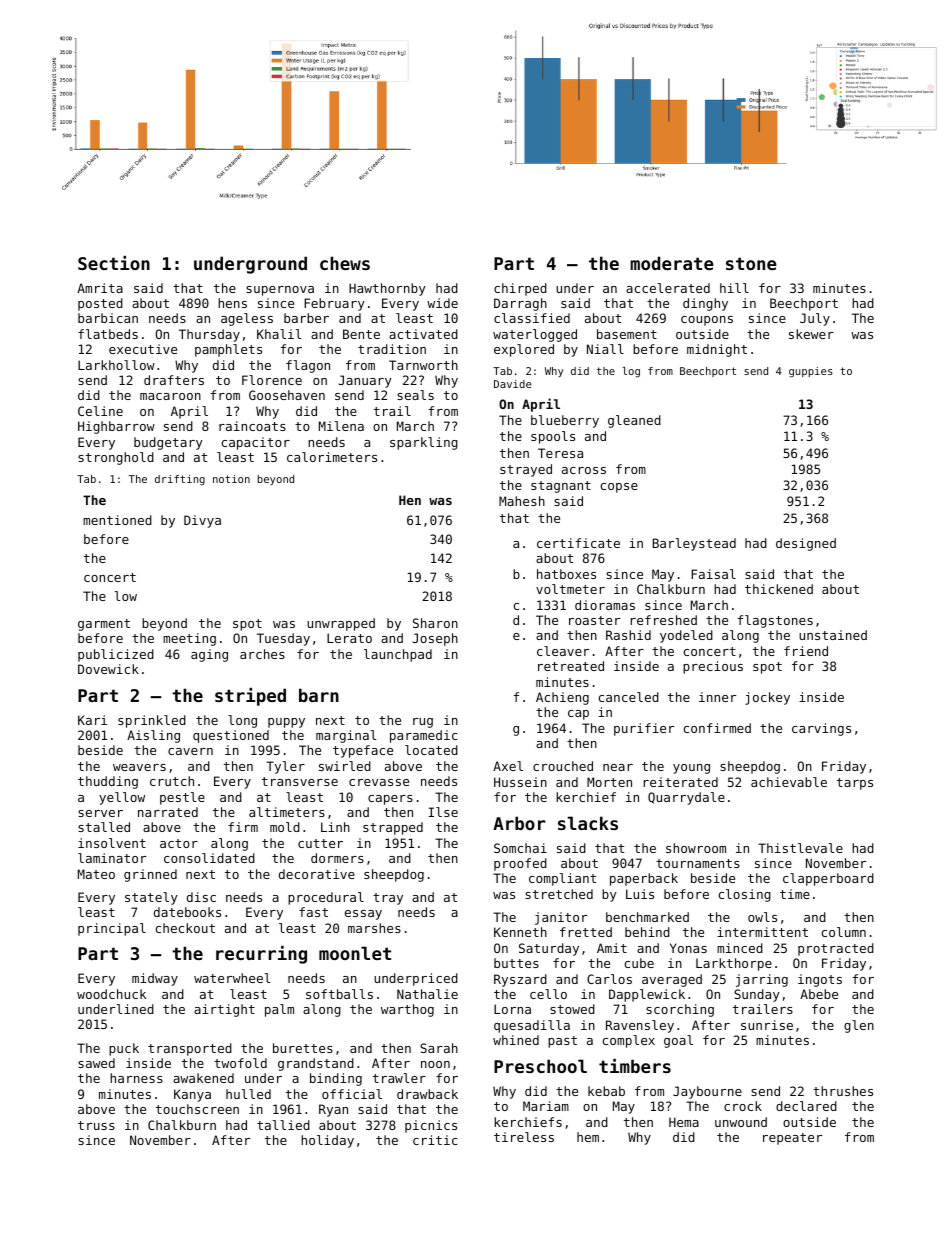 The height and width of the page is (1233, 952). What do you see at coordinates (152, 721) in the page?
I see `sprinkled` at bounding box center [152, 721].
